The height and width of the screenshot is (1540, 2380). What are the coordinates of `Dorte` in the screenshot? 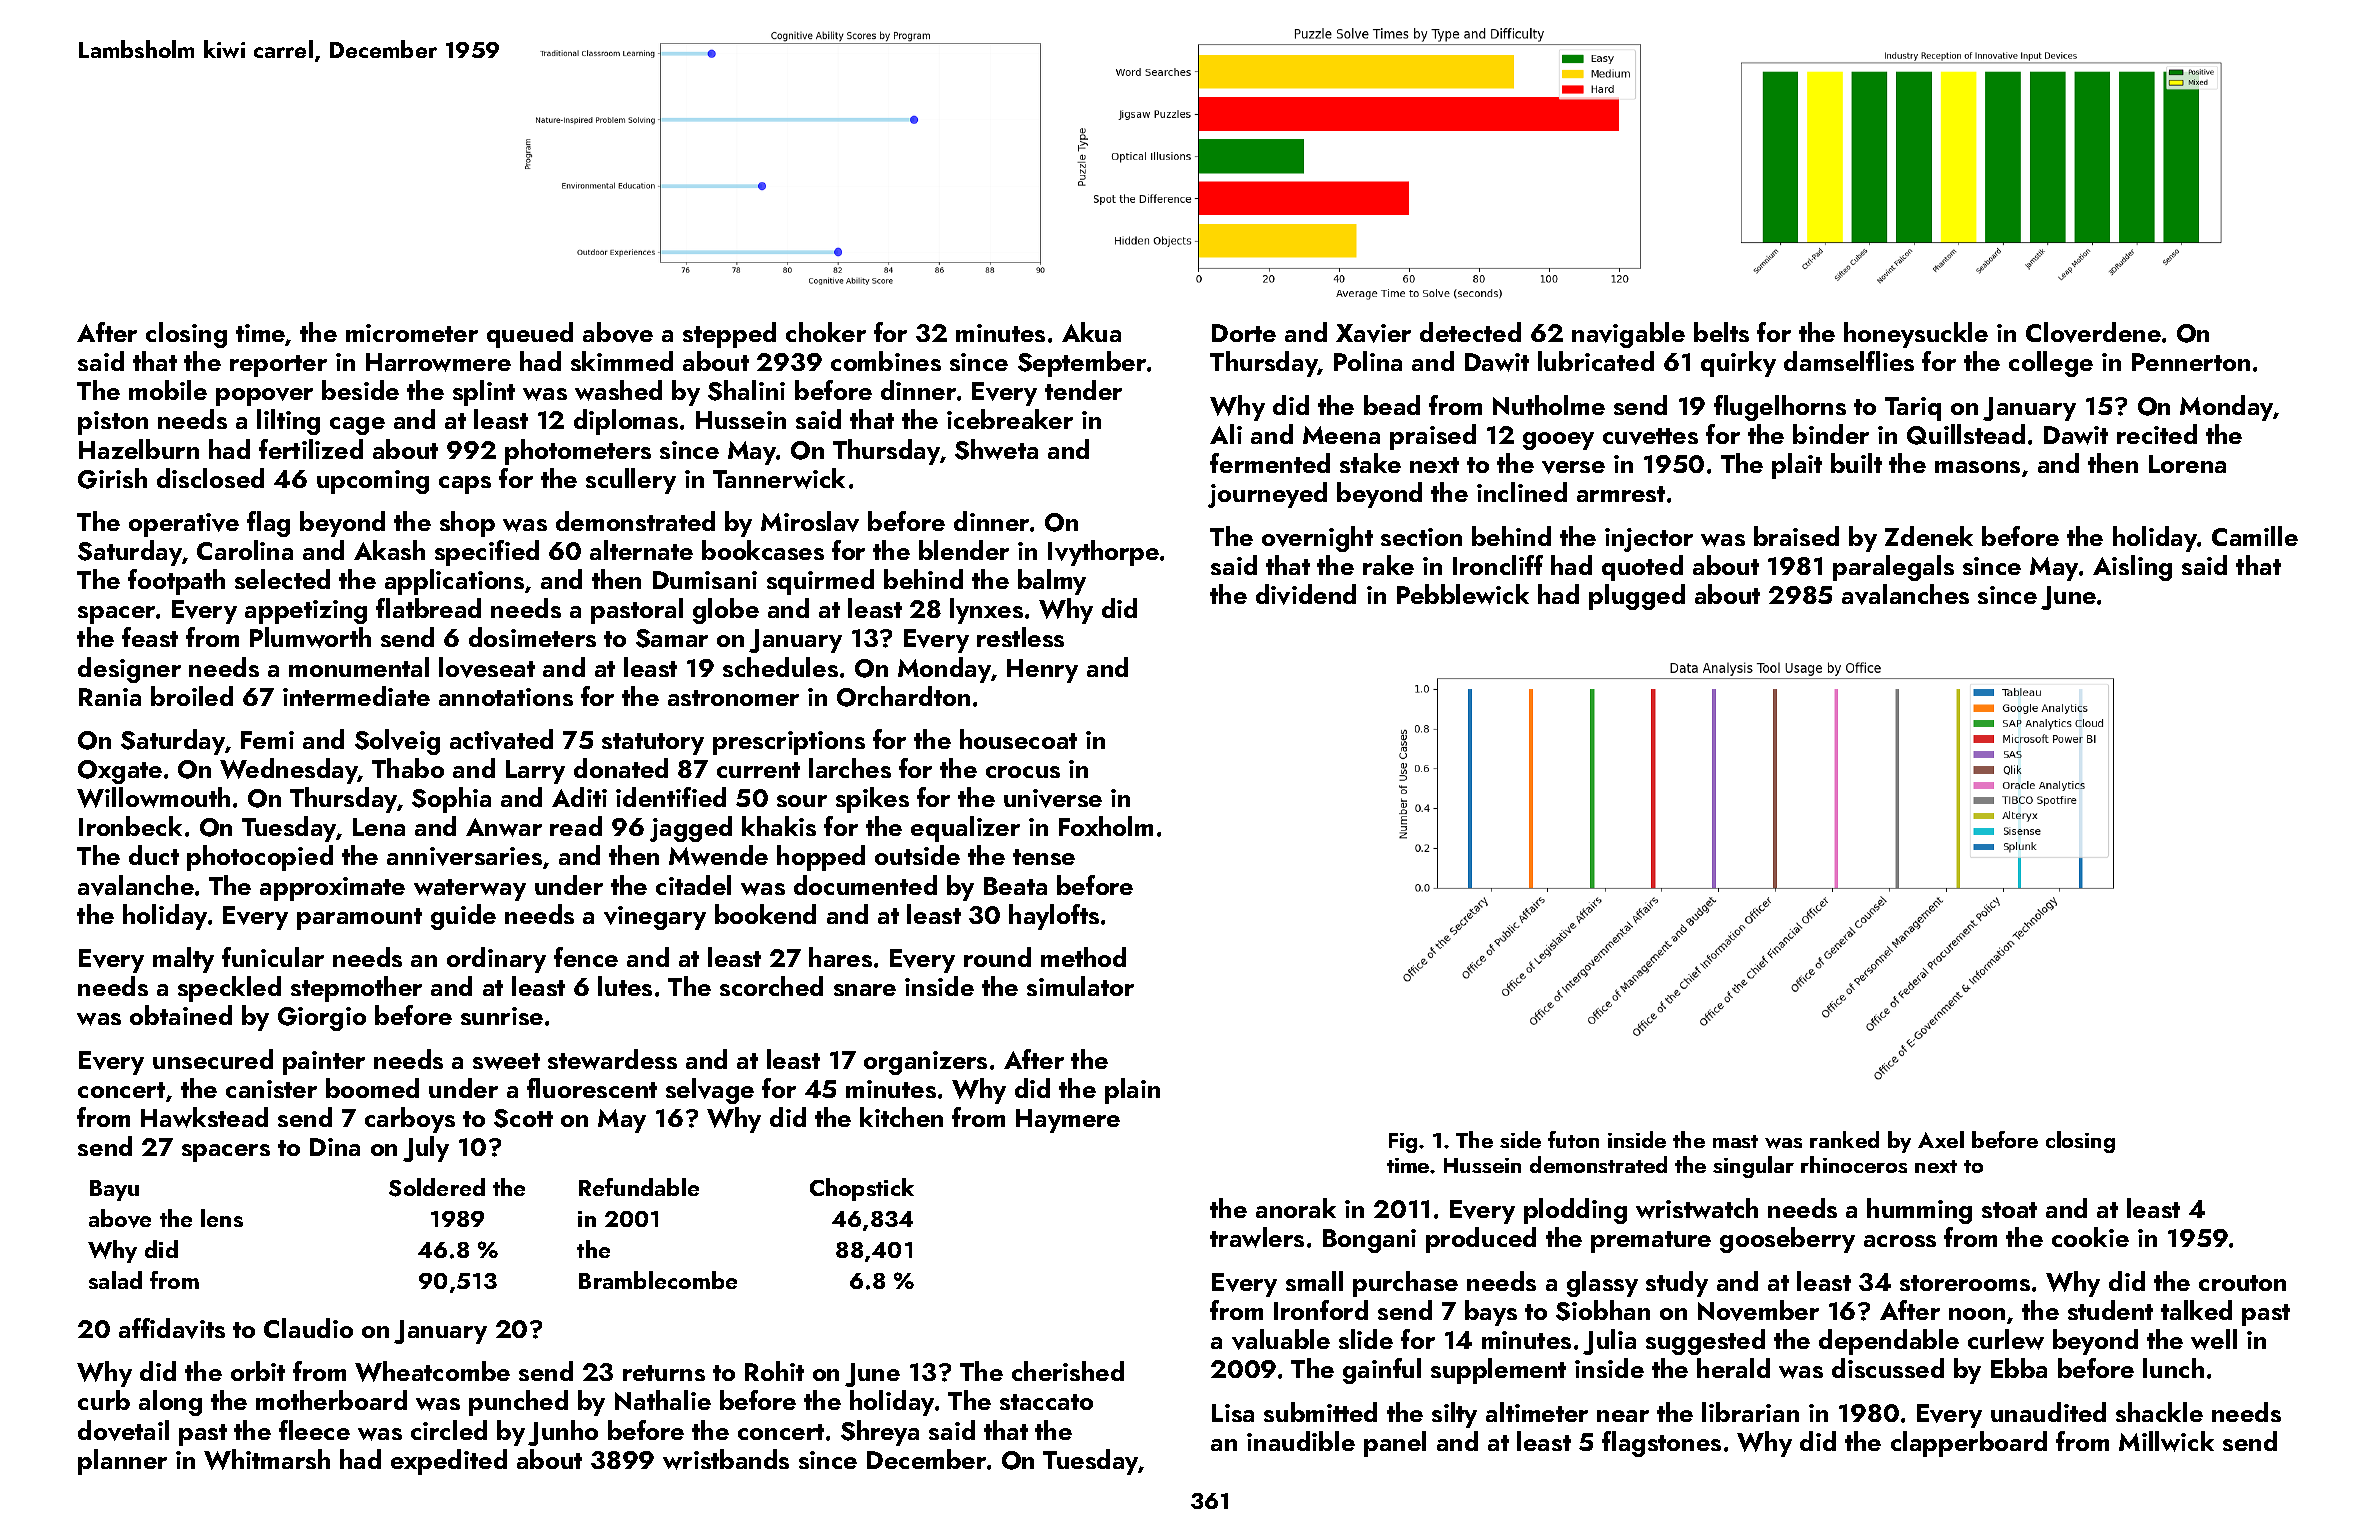 It's located at (1244, 333).
